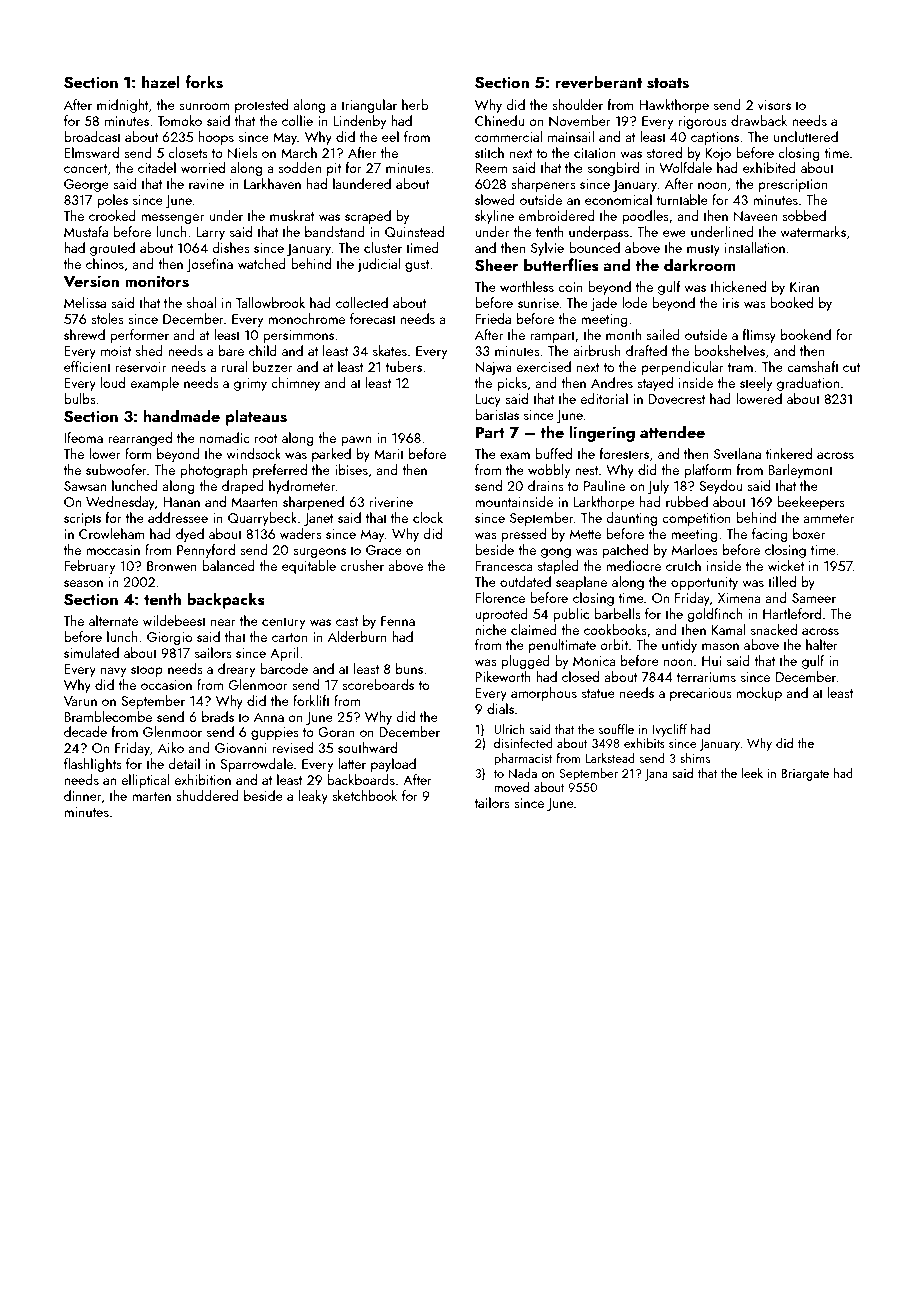  What do you see at coordinates (243, 487) in the screenshot?
I see `draped` at bounding box center [243, 487].
